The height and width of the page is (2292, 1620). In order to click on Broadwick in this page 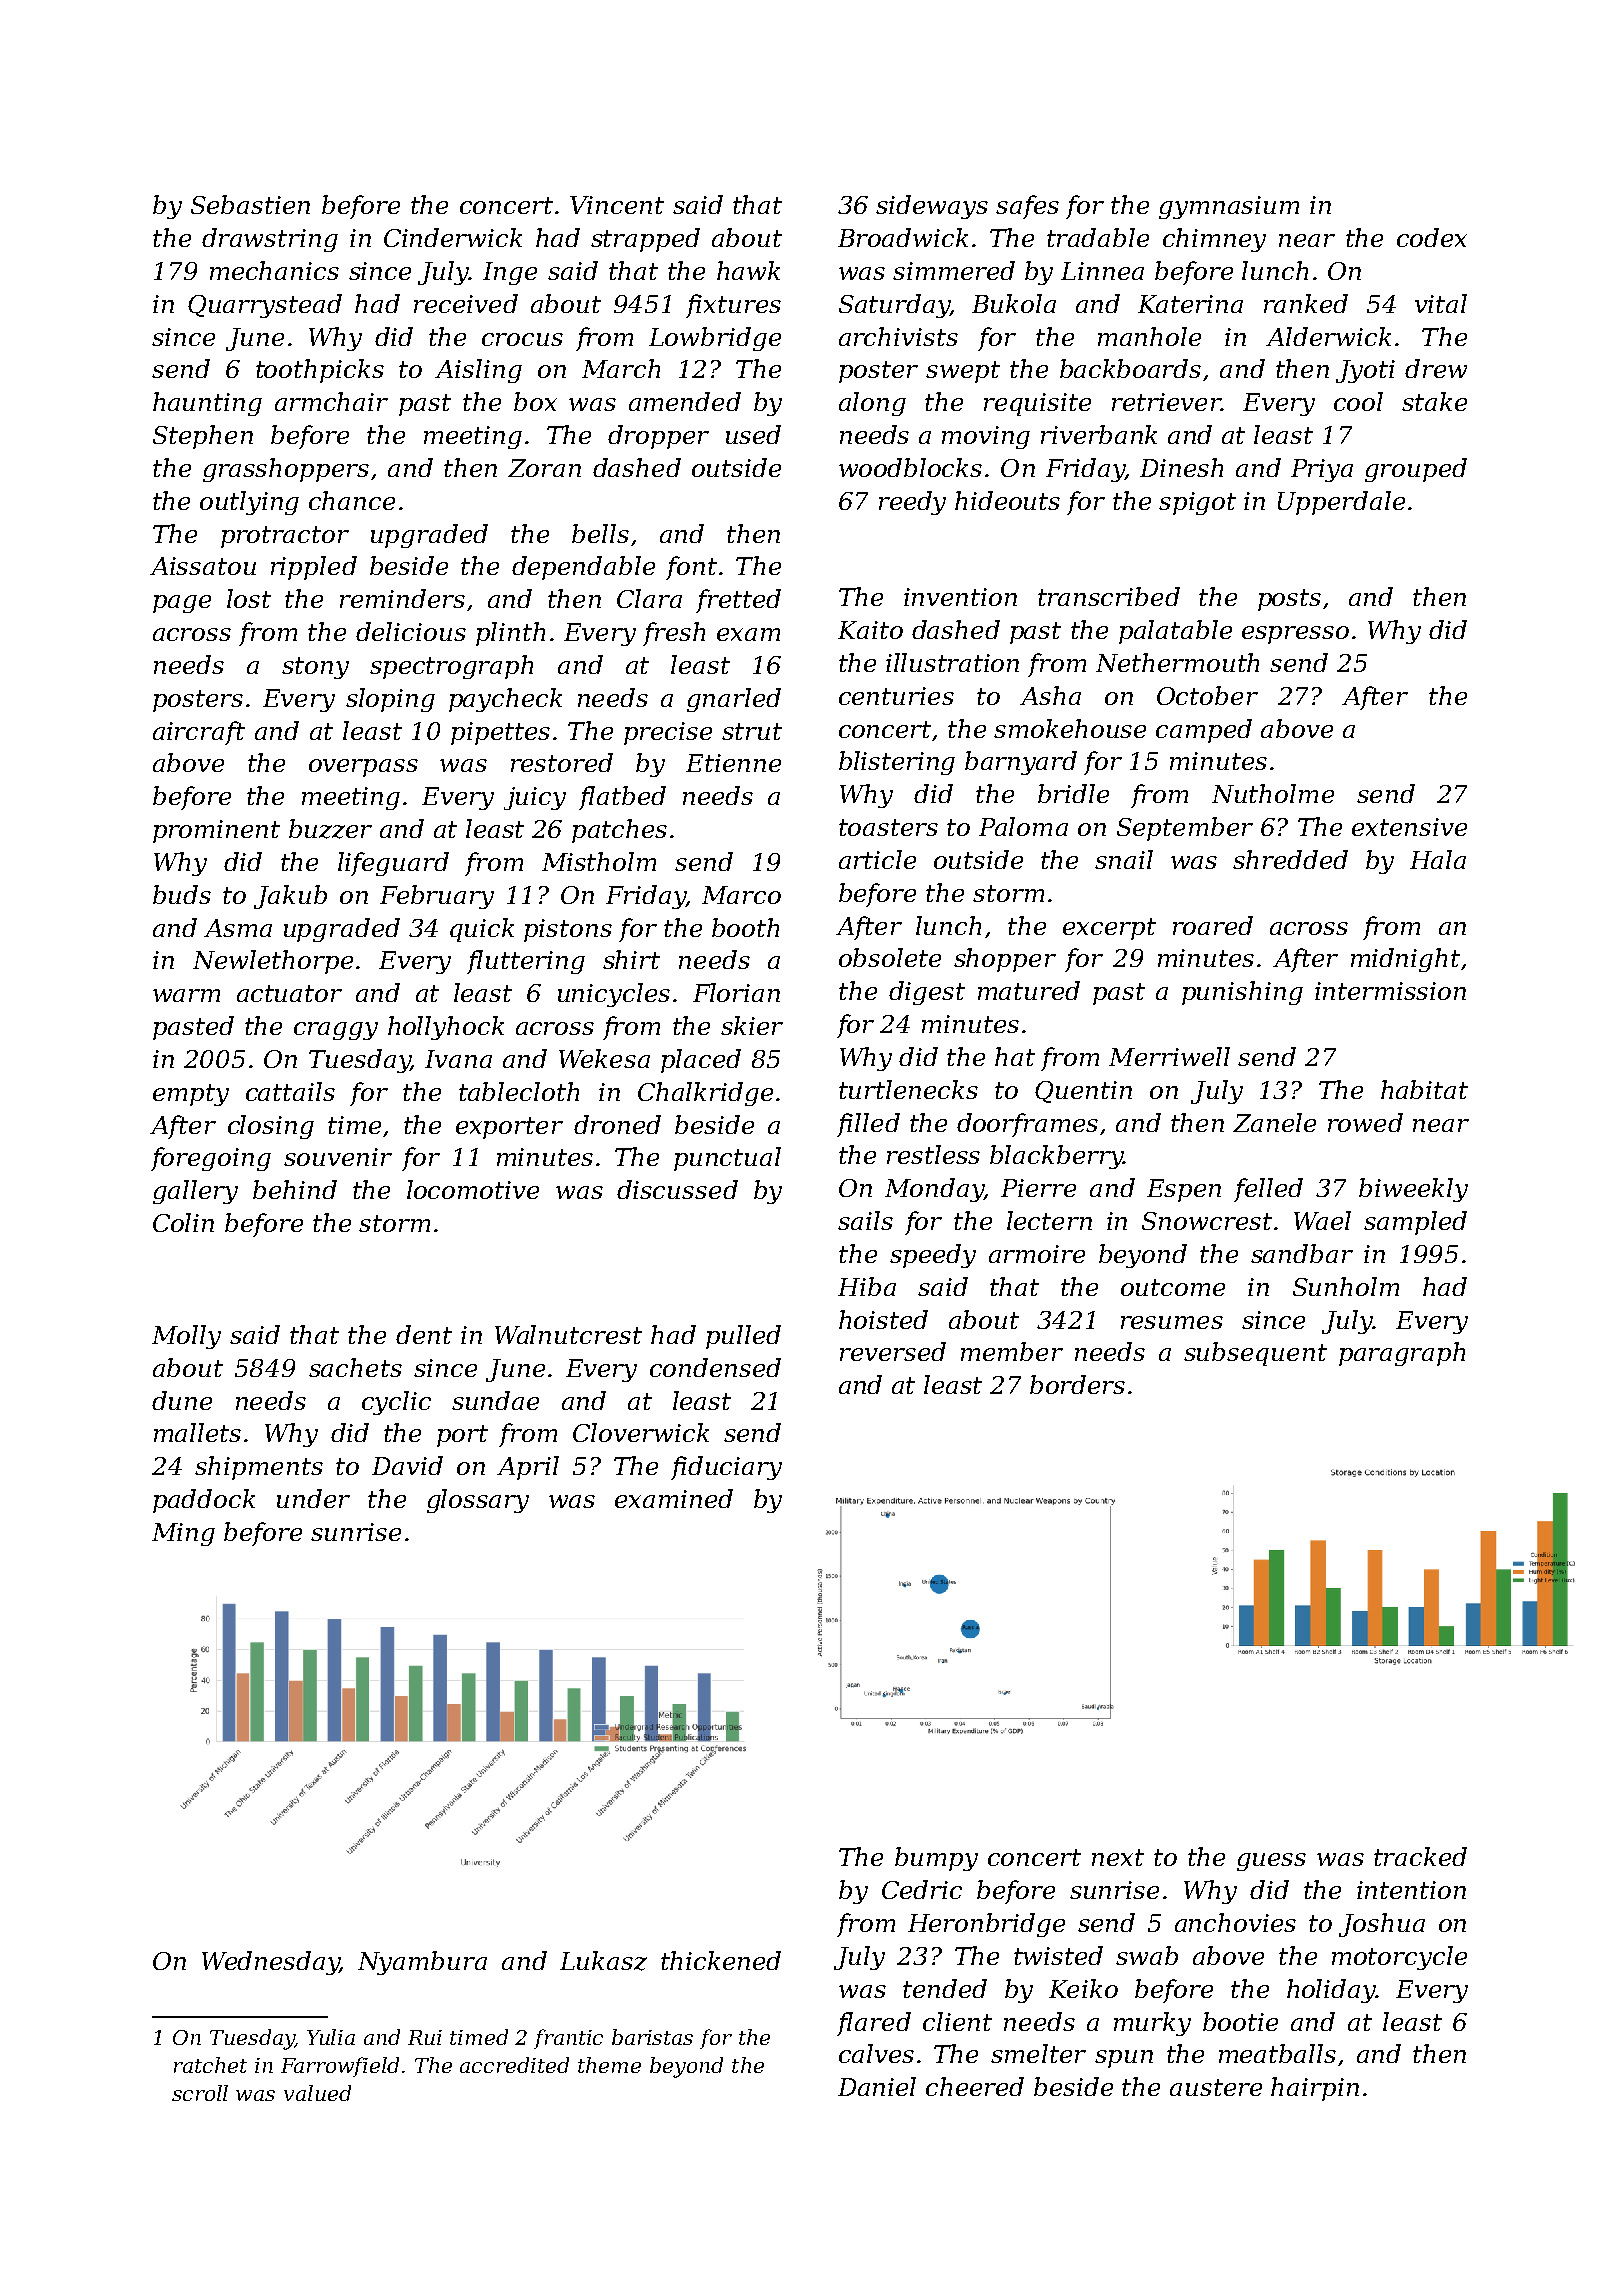, I will do `click(903, 237)`.
